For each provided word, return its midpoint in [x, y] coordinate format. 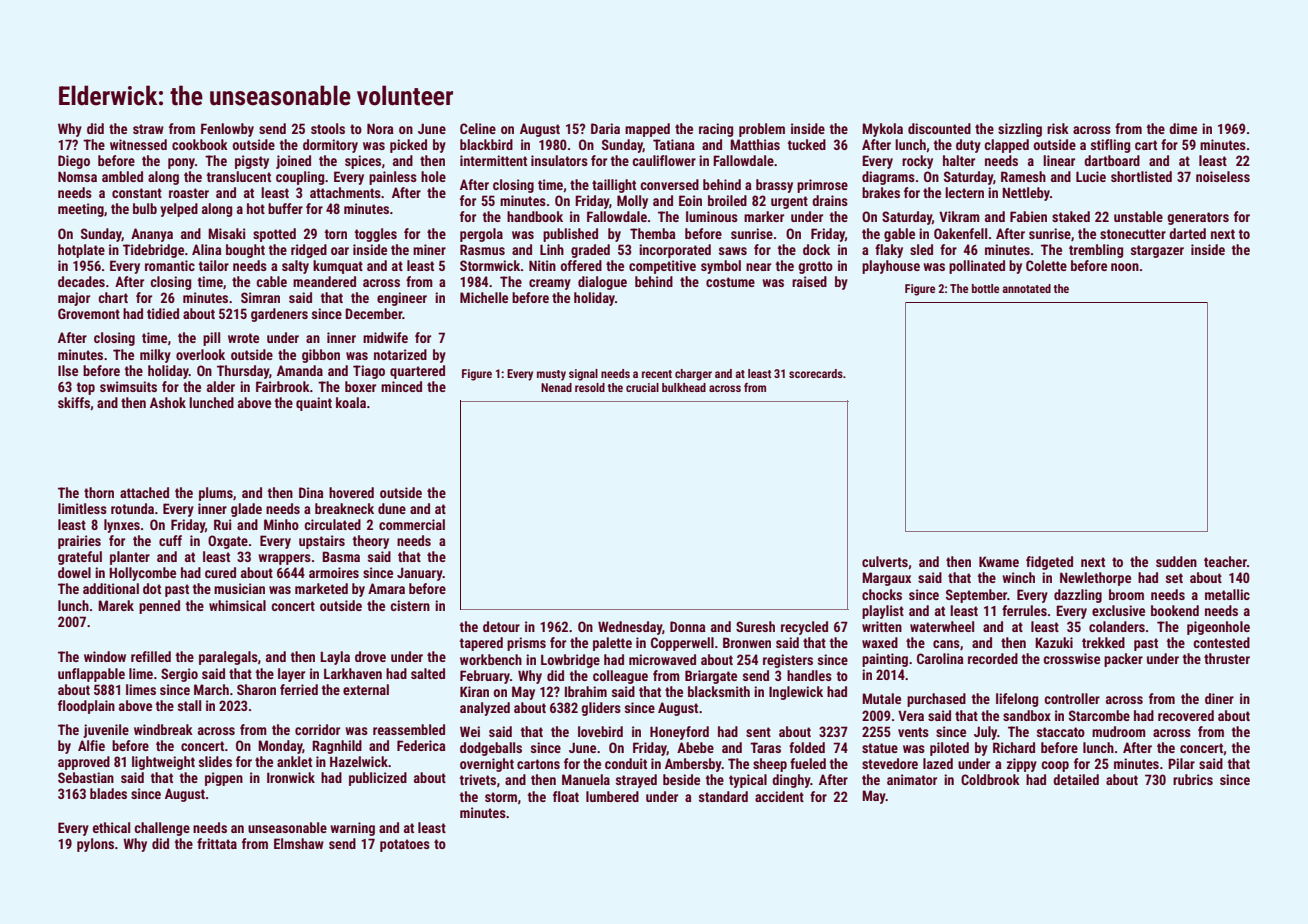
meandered [324, 281]
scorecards [816, 373]
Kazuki [1054, 642]
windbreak [163, 729]
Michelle [484, 297]
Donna [688, 626]
